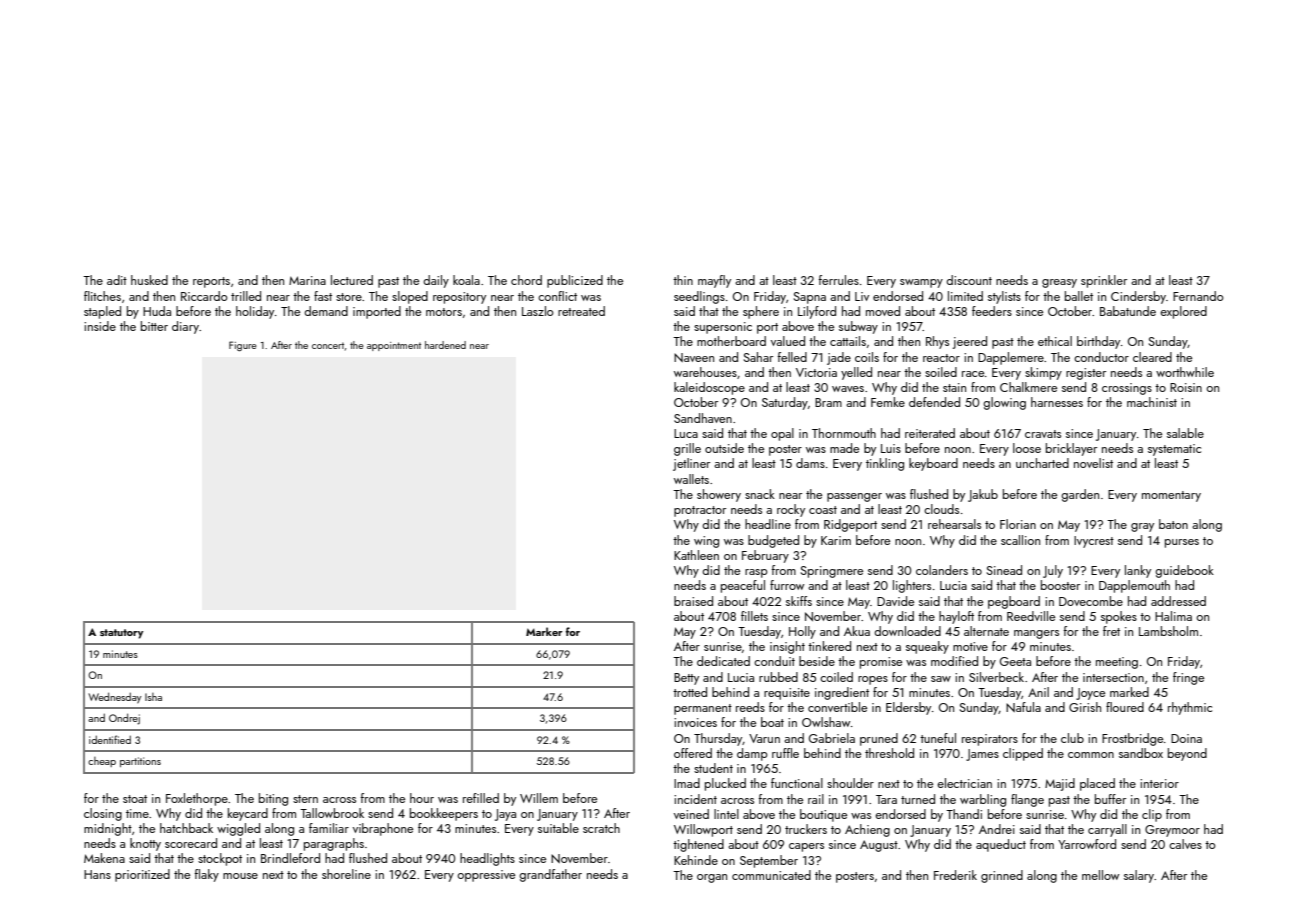  What do you see at coordinates (102, 312) in the screenshot?
I see `stapled` at bounding box center [102, 312].
